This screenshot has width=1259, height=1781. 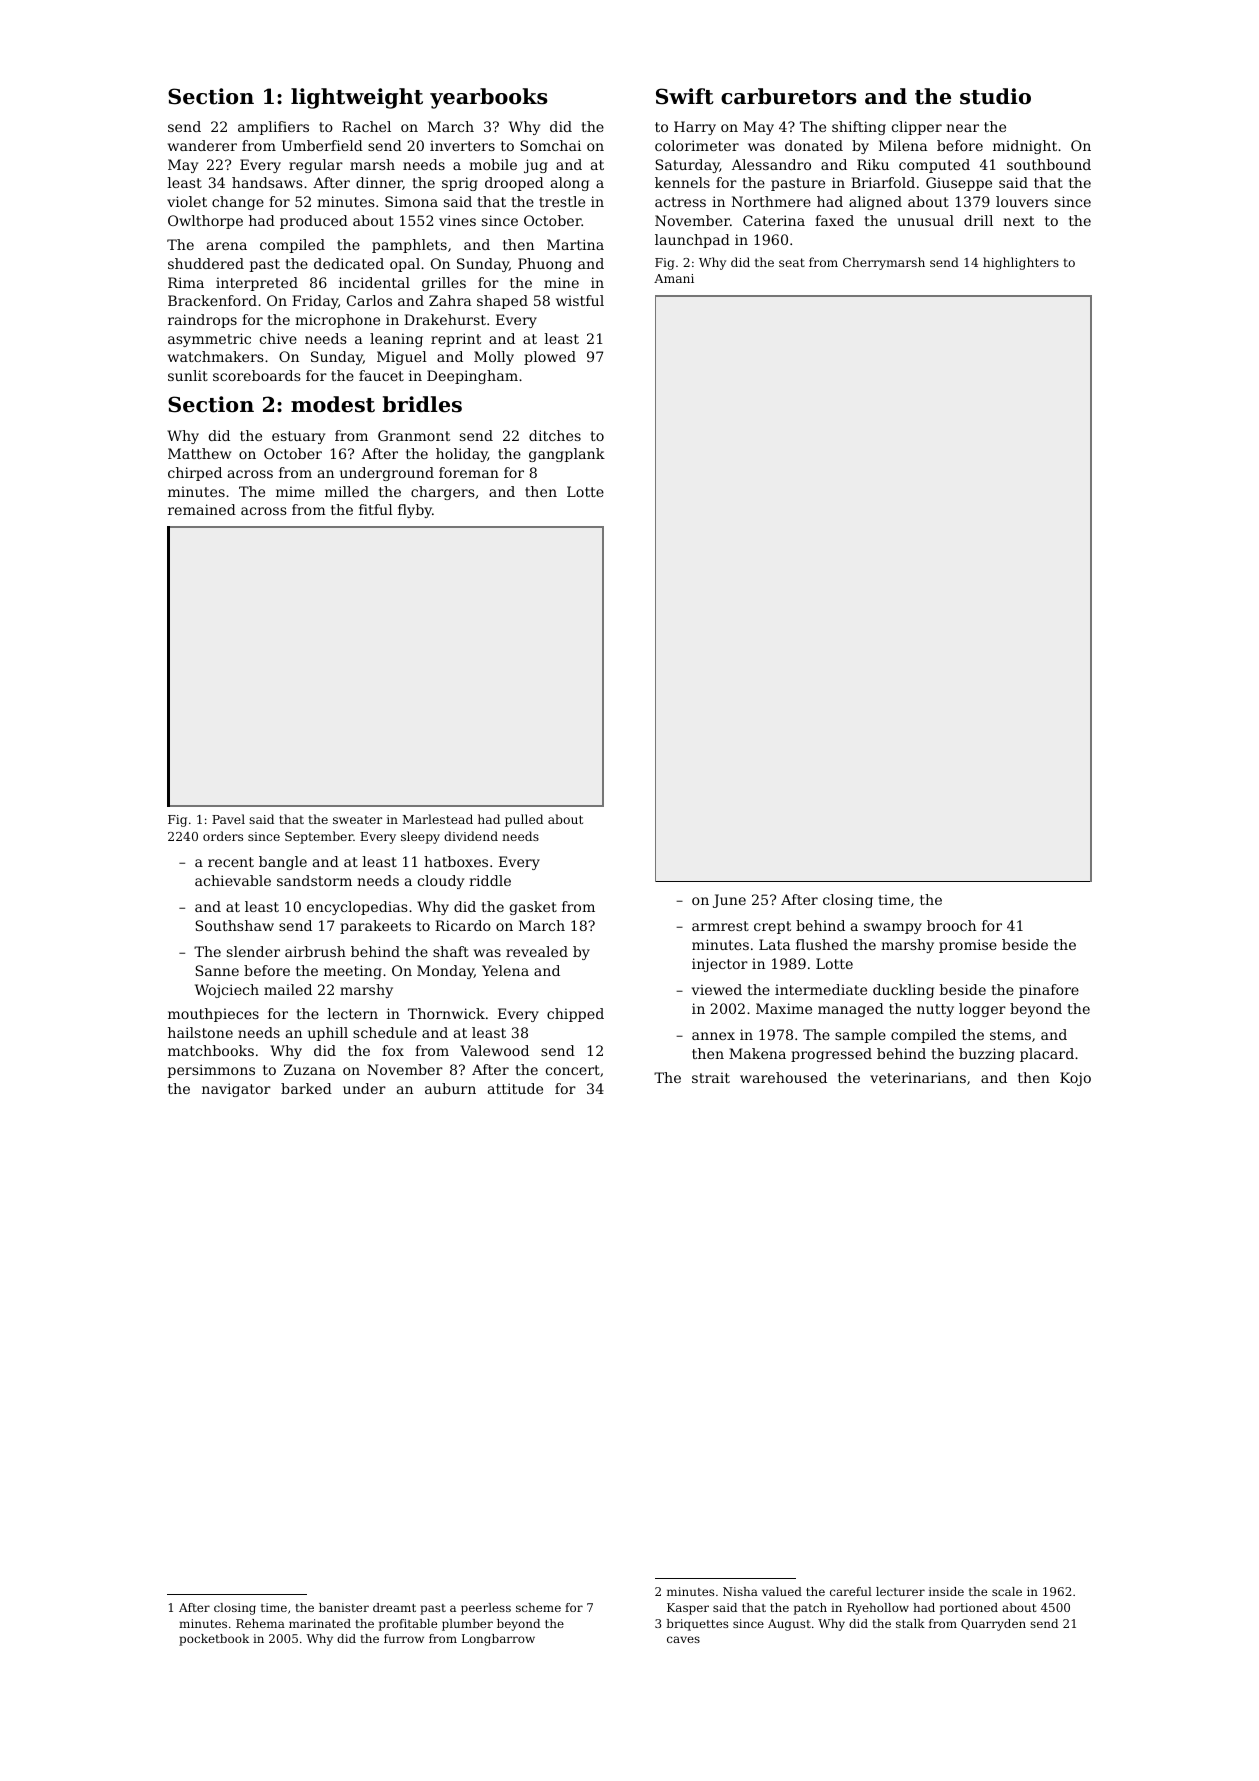 What do you see at coordinates (236, 1090) in the screenshot?
I see `navigator` at bounding box center [236, 1090].
